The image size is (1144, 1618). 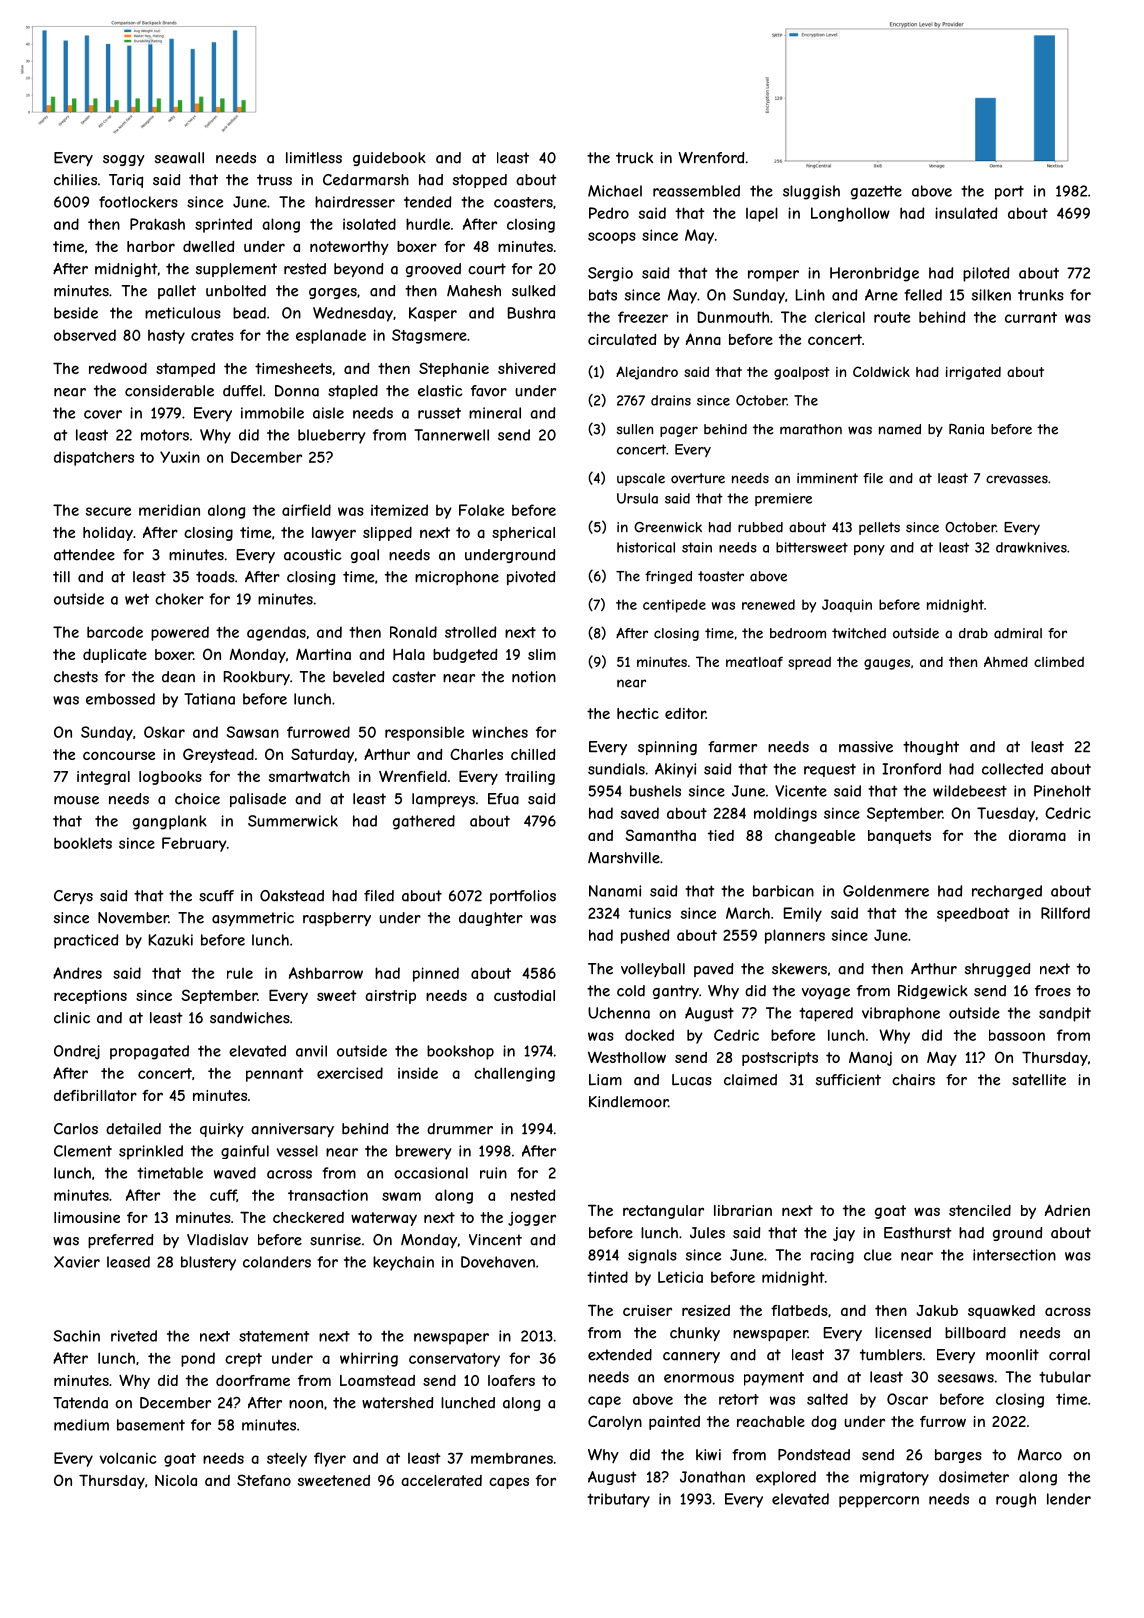 I want to click on rectangular, so click(x=663, y=1212).
